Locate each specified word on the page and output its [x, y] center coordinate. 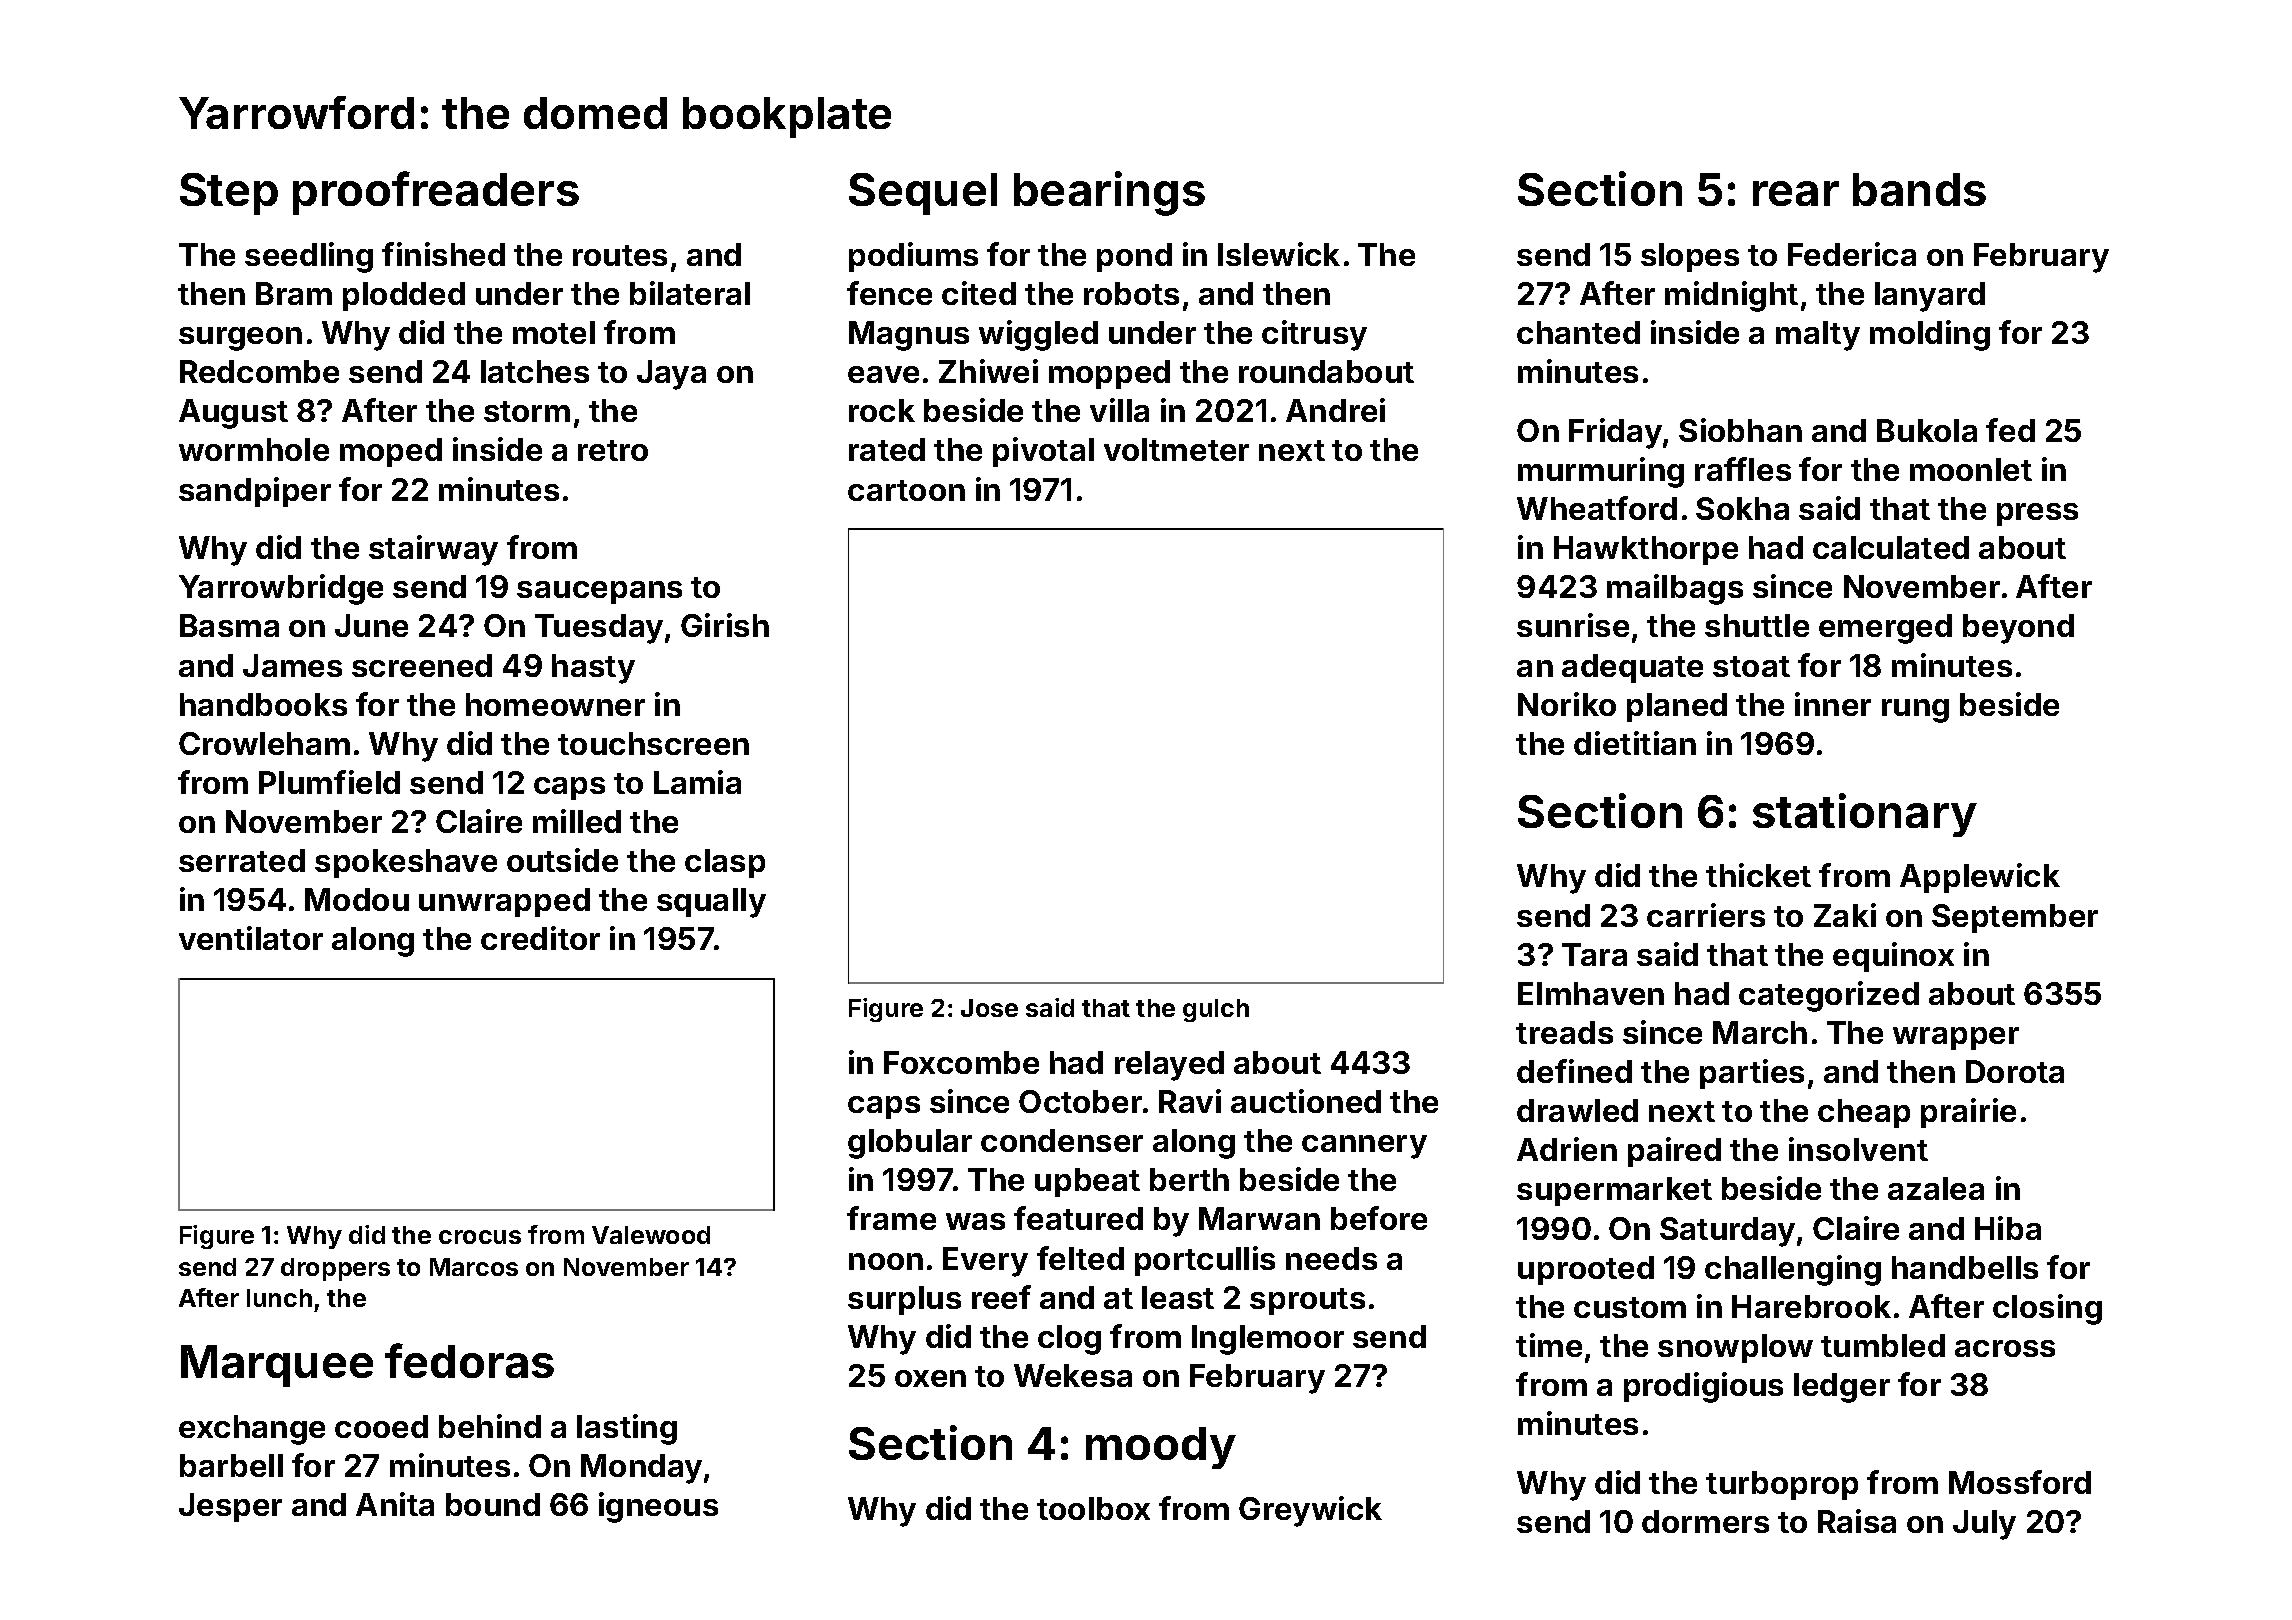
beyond [2018, 629]
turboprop [1782, 1485]
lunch [279, 1298]
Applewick [1980, 878]
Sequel [923, 194]
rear [1796, 193]
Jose [989, 1008]
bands [1919, 189]
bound [493, 1504]
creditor [540, 938]
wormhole [254, 449]
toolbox [1093, 1508]
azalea [1936, 1188]
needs [1331, 1258]
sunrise [1573, 625]
